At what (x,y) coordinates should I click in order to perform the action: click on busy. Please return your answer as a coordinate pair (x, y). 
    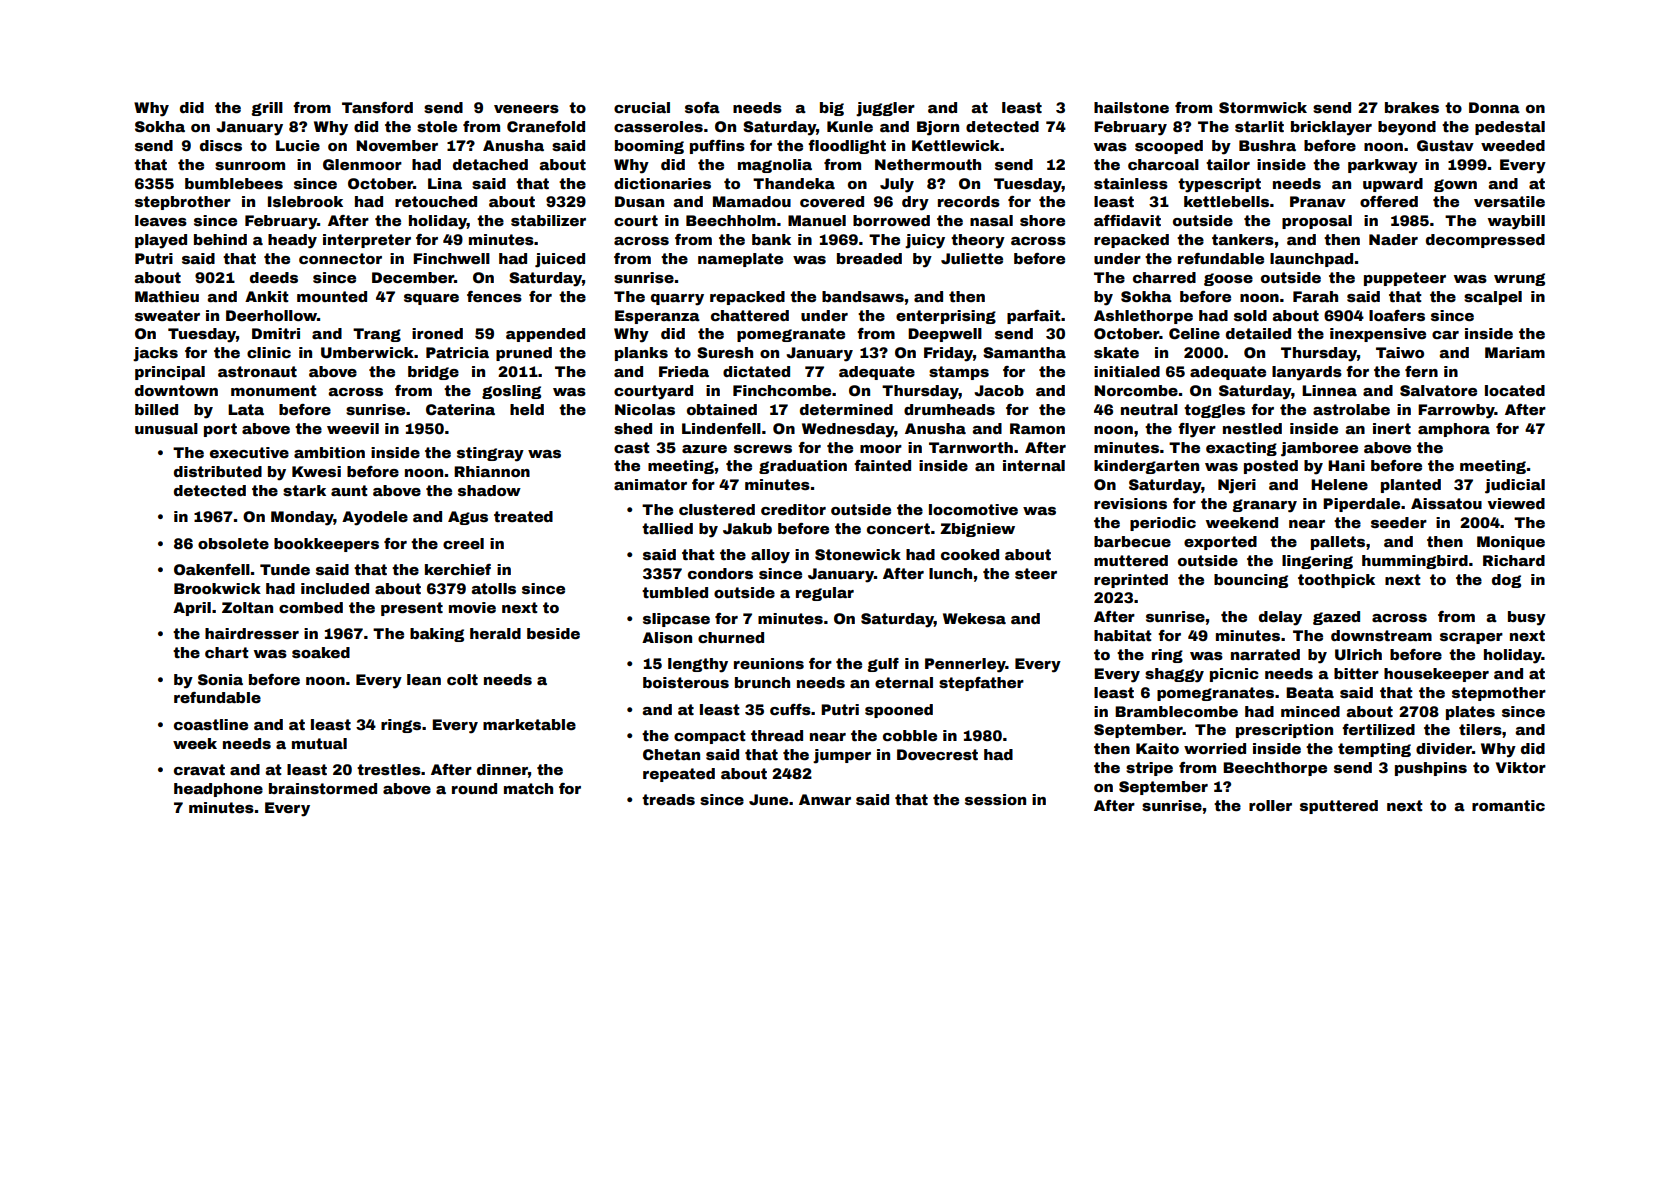
    Looking at the image, I should click on (1527, 618).
